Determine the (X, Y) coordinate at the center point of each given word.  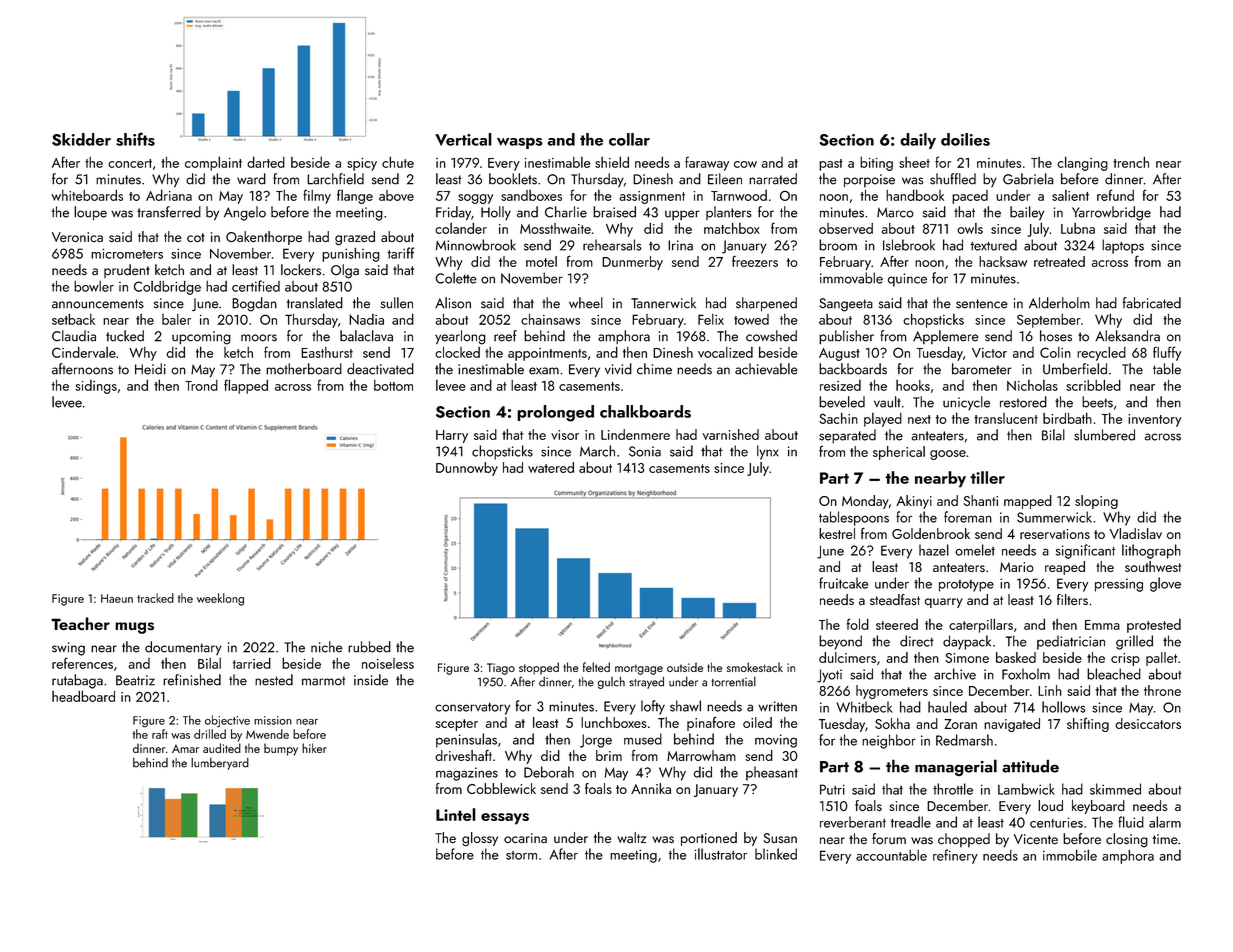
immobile (1070, 855)
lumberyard (220, 764)
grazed (355, 238)
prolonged (555, 413)
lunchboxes (613, 722)
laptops (1123, 246)
